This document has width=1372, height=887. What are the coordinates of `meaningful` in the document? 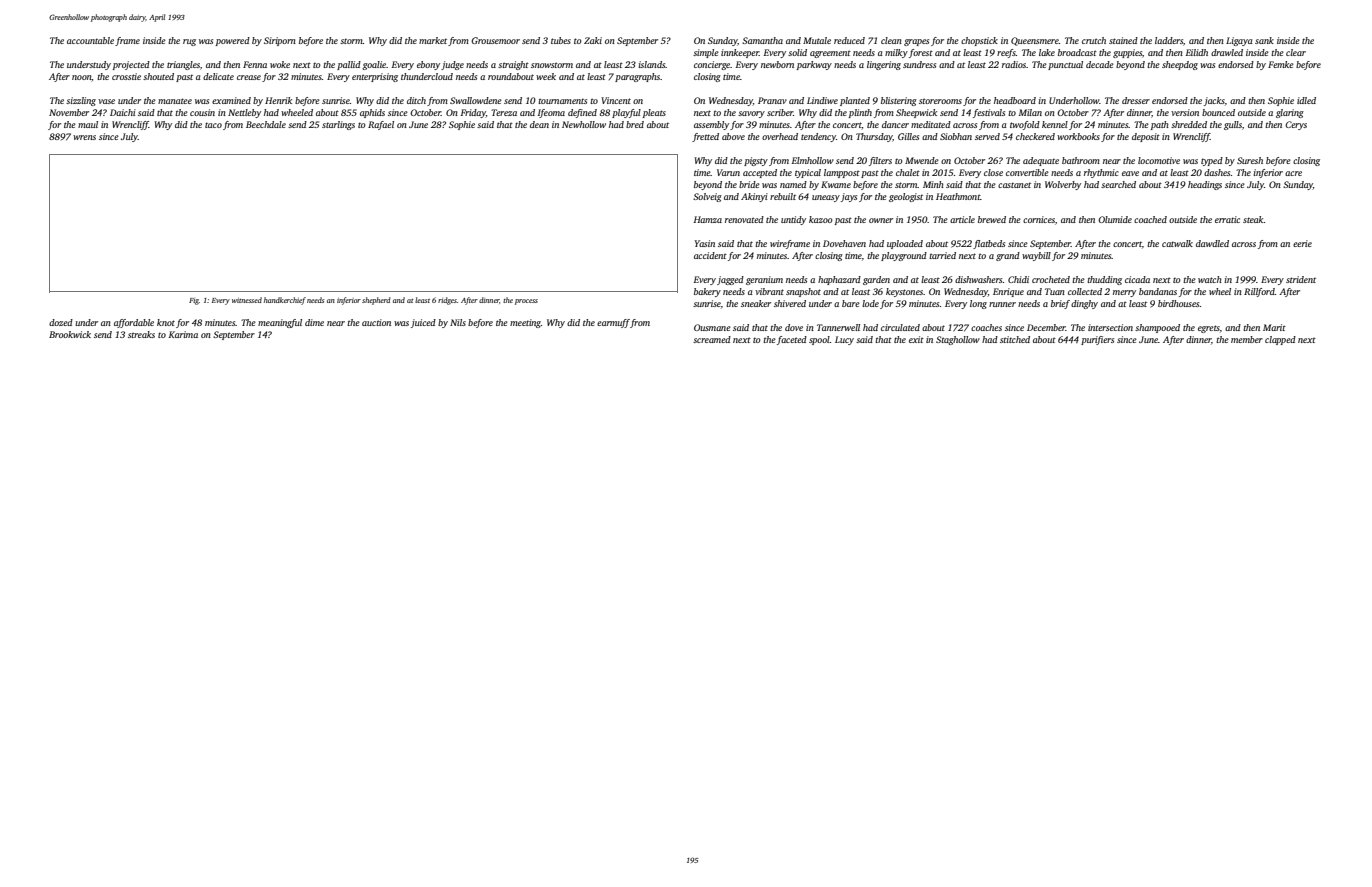 It's located at (280, 323).
